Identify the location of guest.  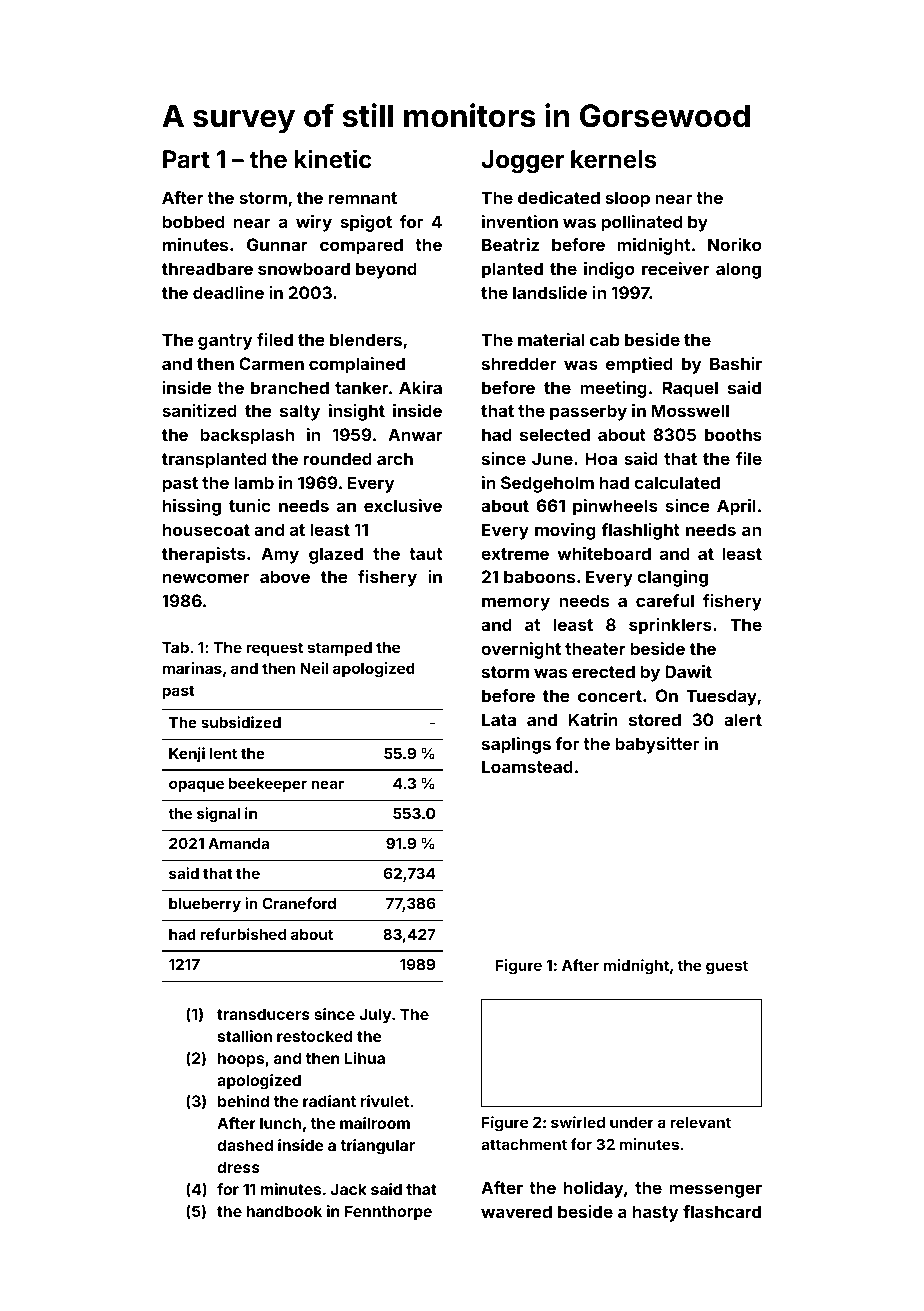
(727, 967).
